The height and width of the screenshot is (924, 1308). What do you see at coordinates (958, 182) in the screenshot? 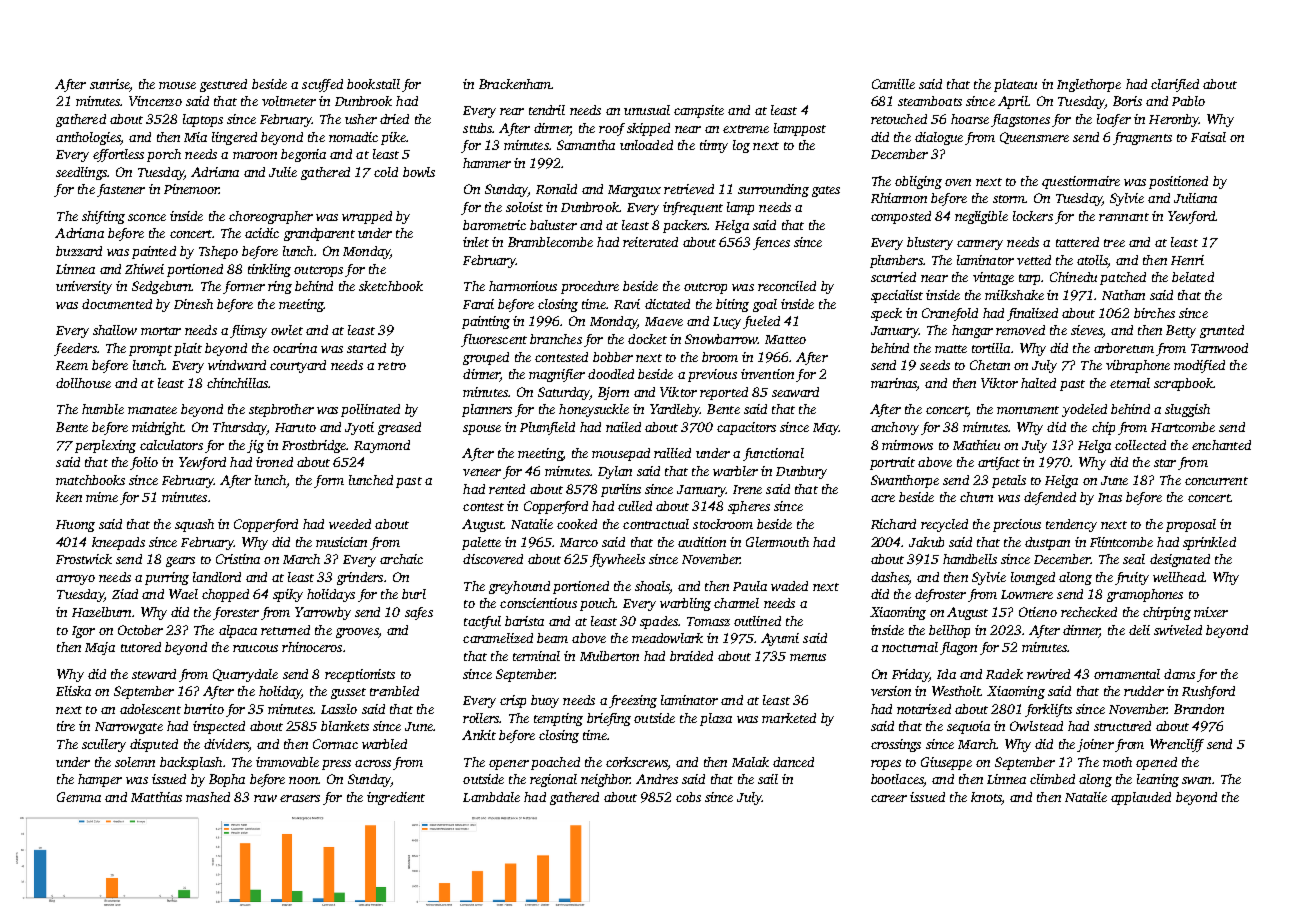
I see `oven` at bounding box center [958, 182].
